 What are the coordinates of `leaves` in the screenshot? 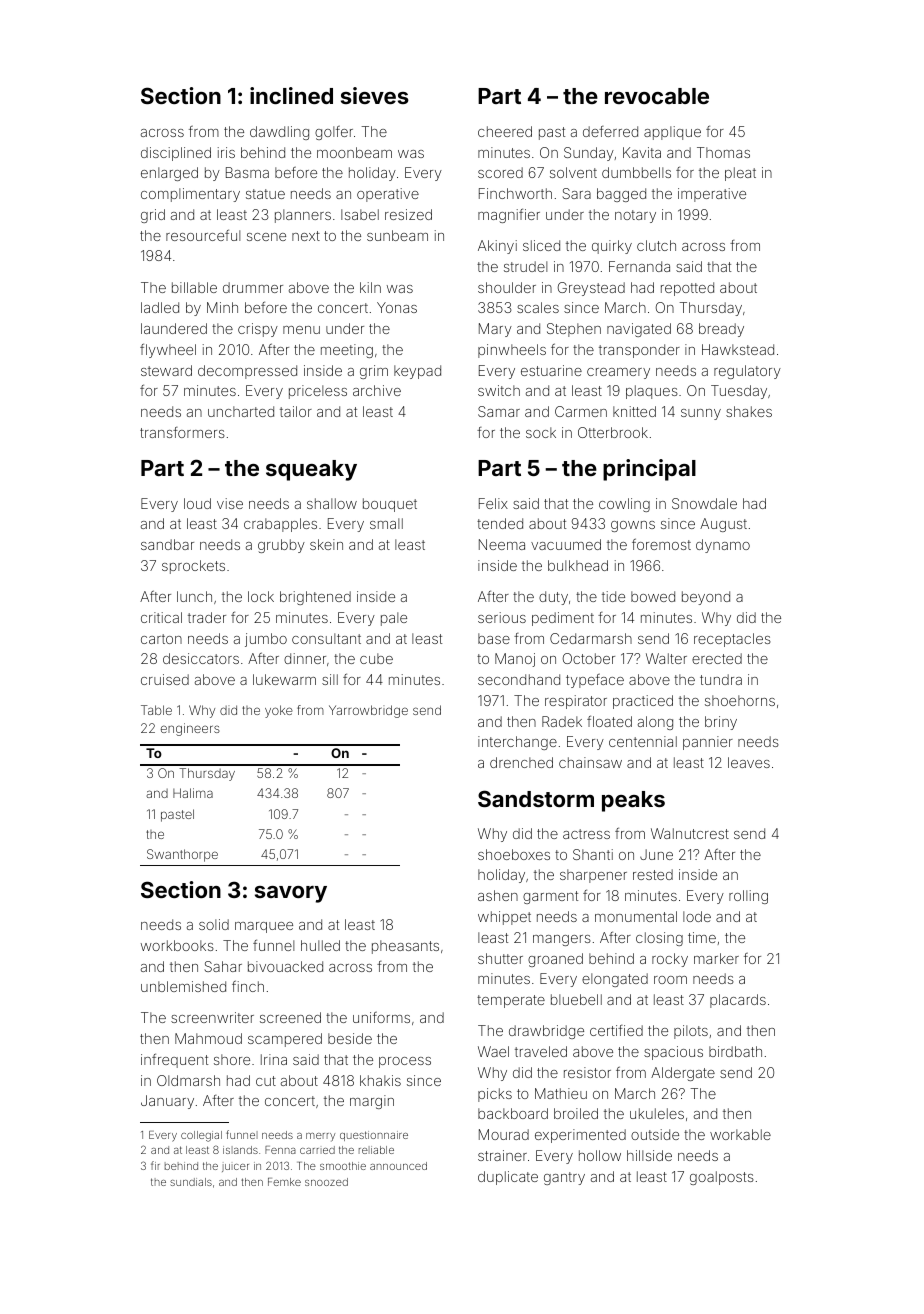 It's located at (749, 762).
